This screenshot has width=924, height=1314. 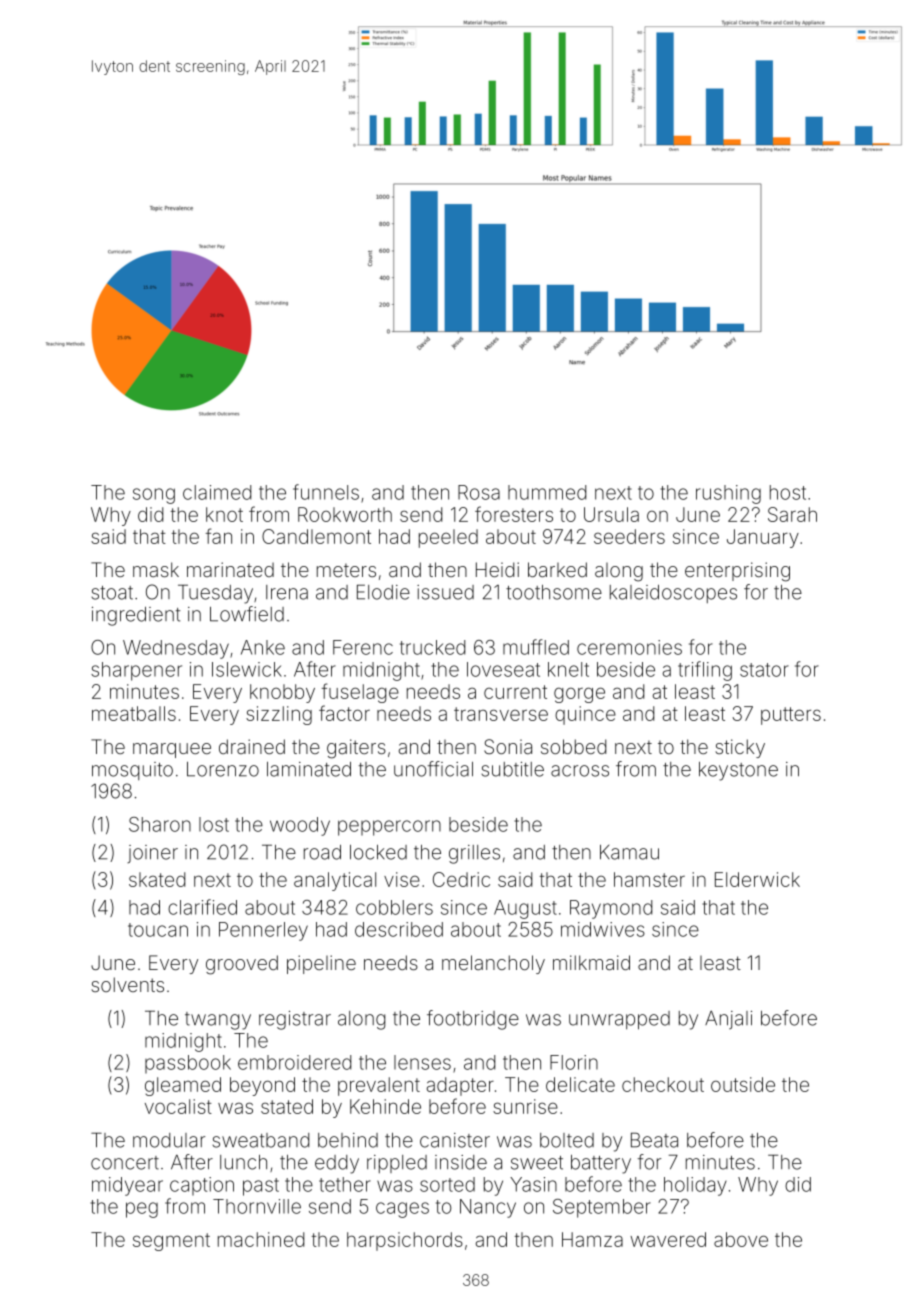 What do you see at coordinates (158, 930) in the screenshot?
I see `toucan` at bounding box center [158, 930].
